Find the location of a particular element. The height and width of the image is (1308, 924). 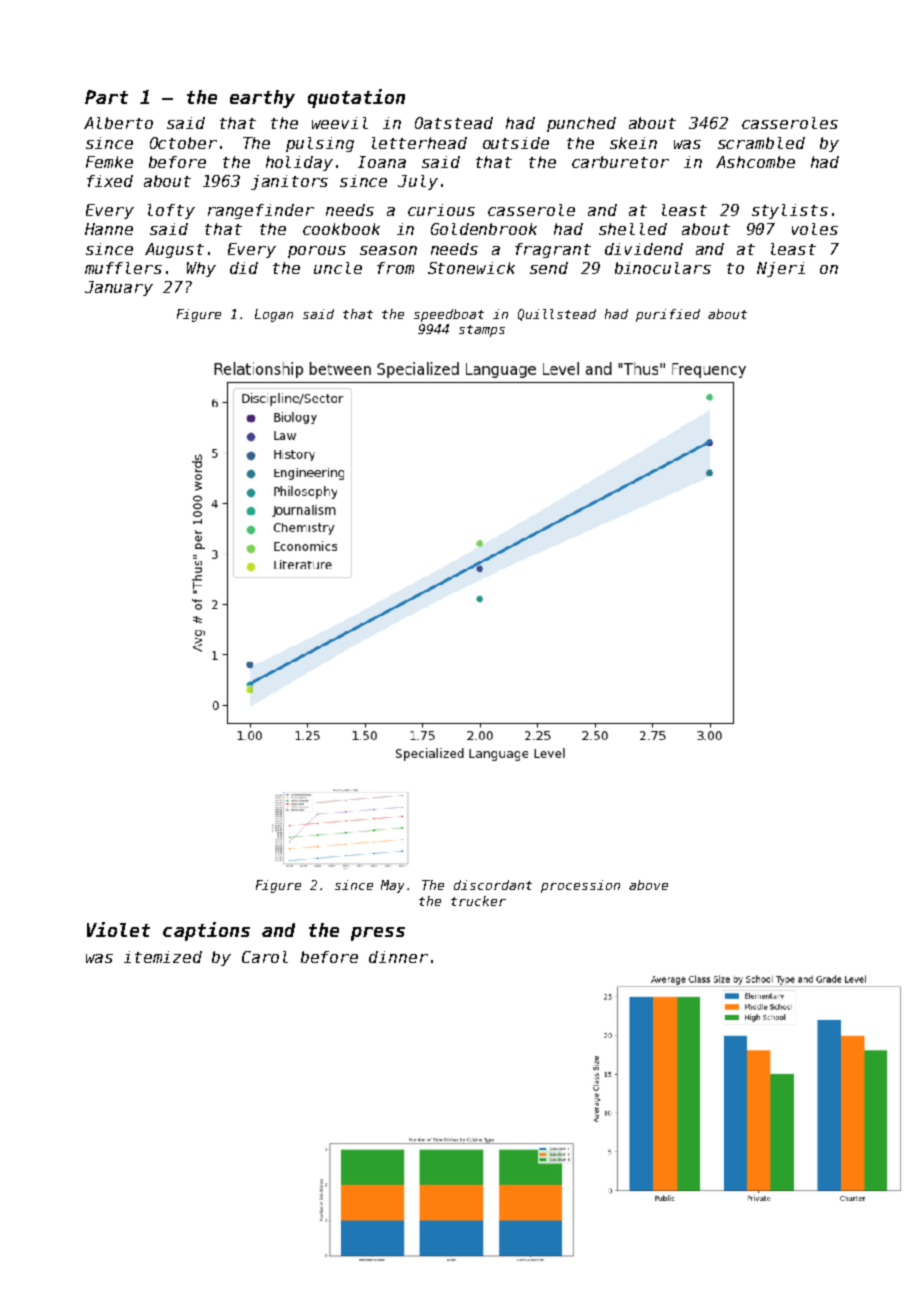

purified is located at coordinates (668, 315).
